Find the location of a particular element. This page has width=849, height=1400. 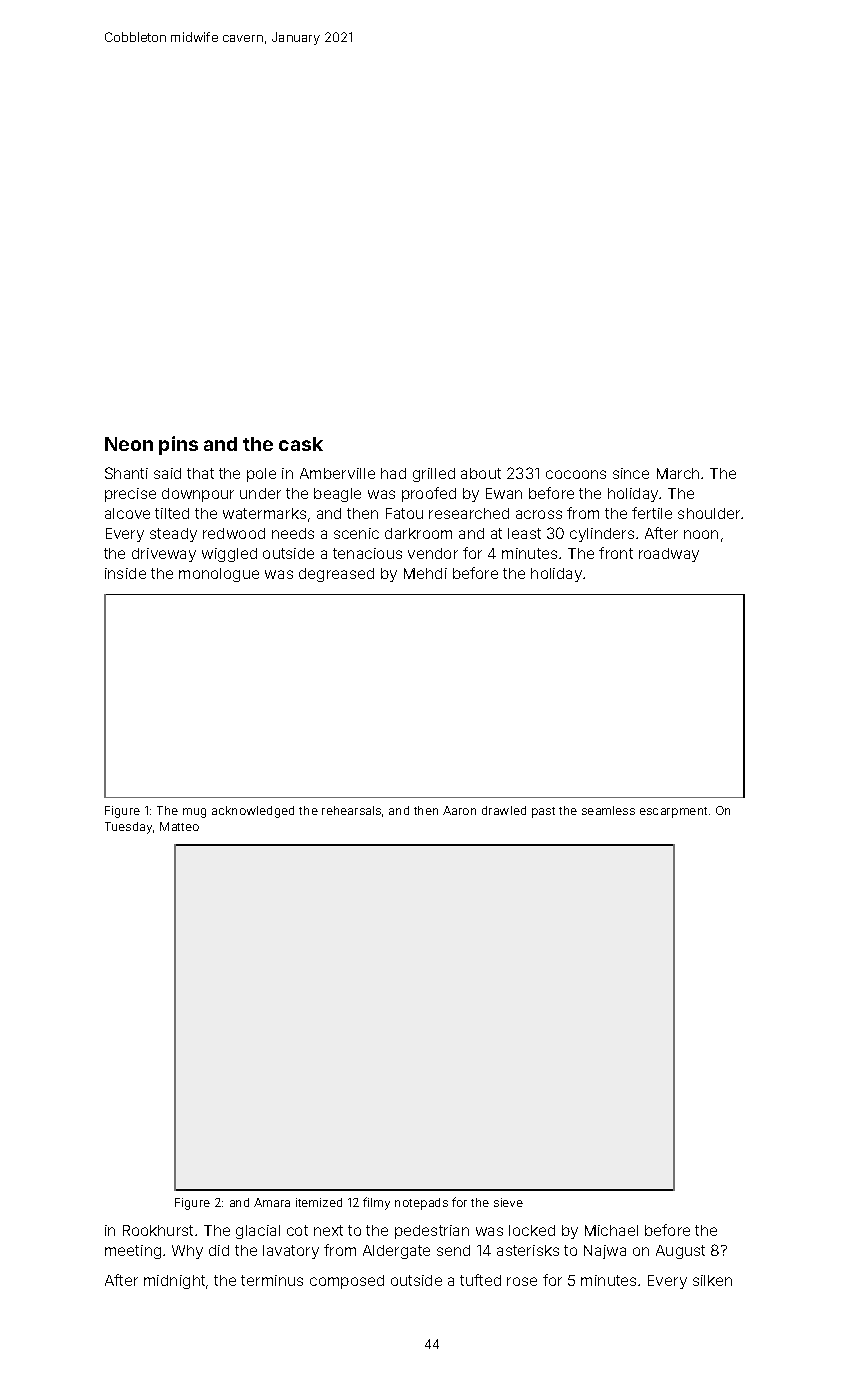

fertile is located at coordinates (652, 513).
